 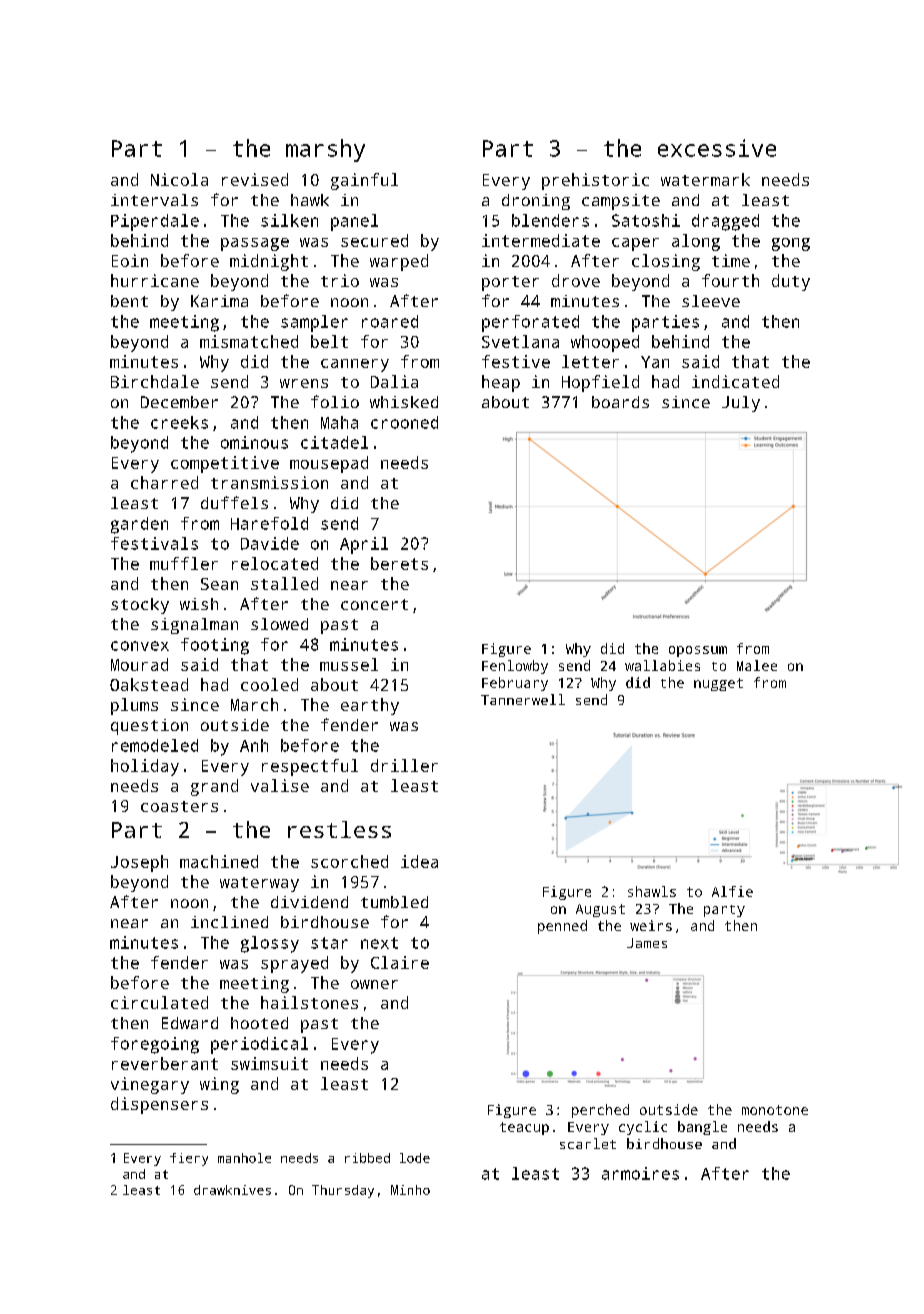 I want to click on Alfie, so click(x=732, y=891).
